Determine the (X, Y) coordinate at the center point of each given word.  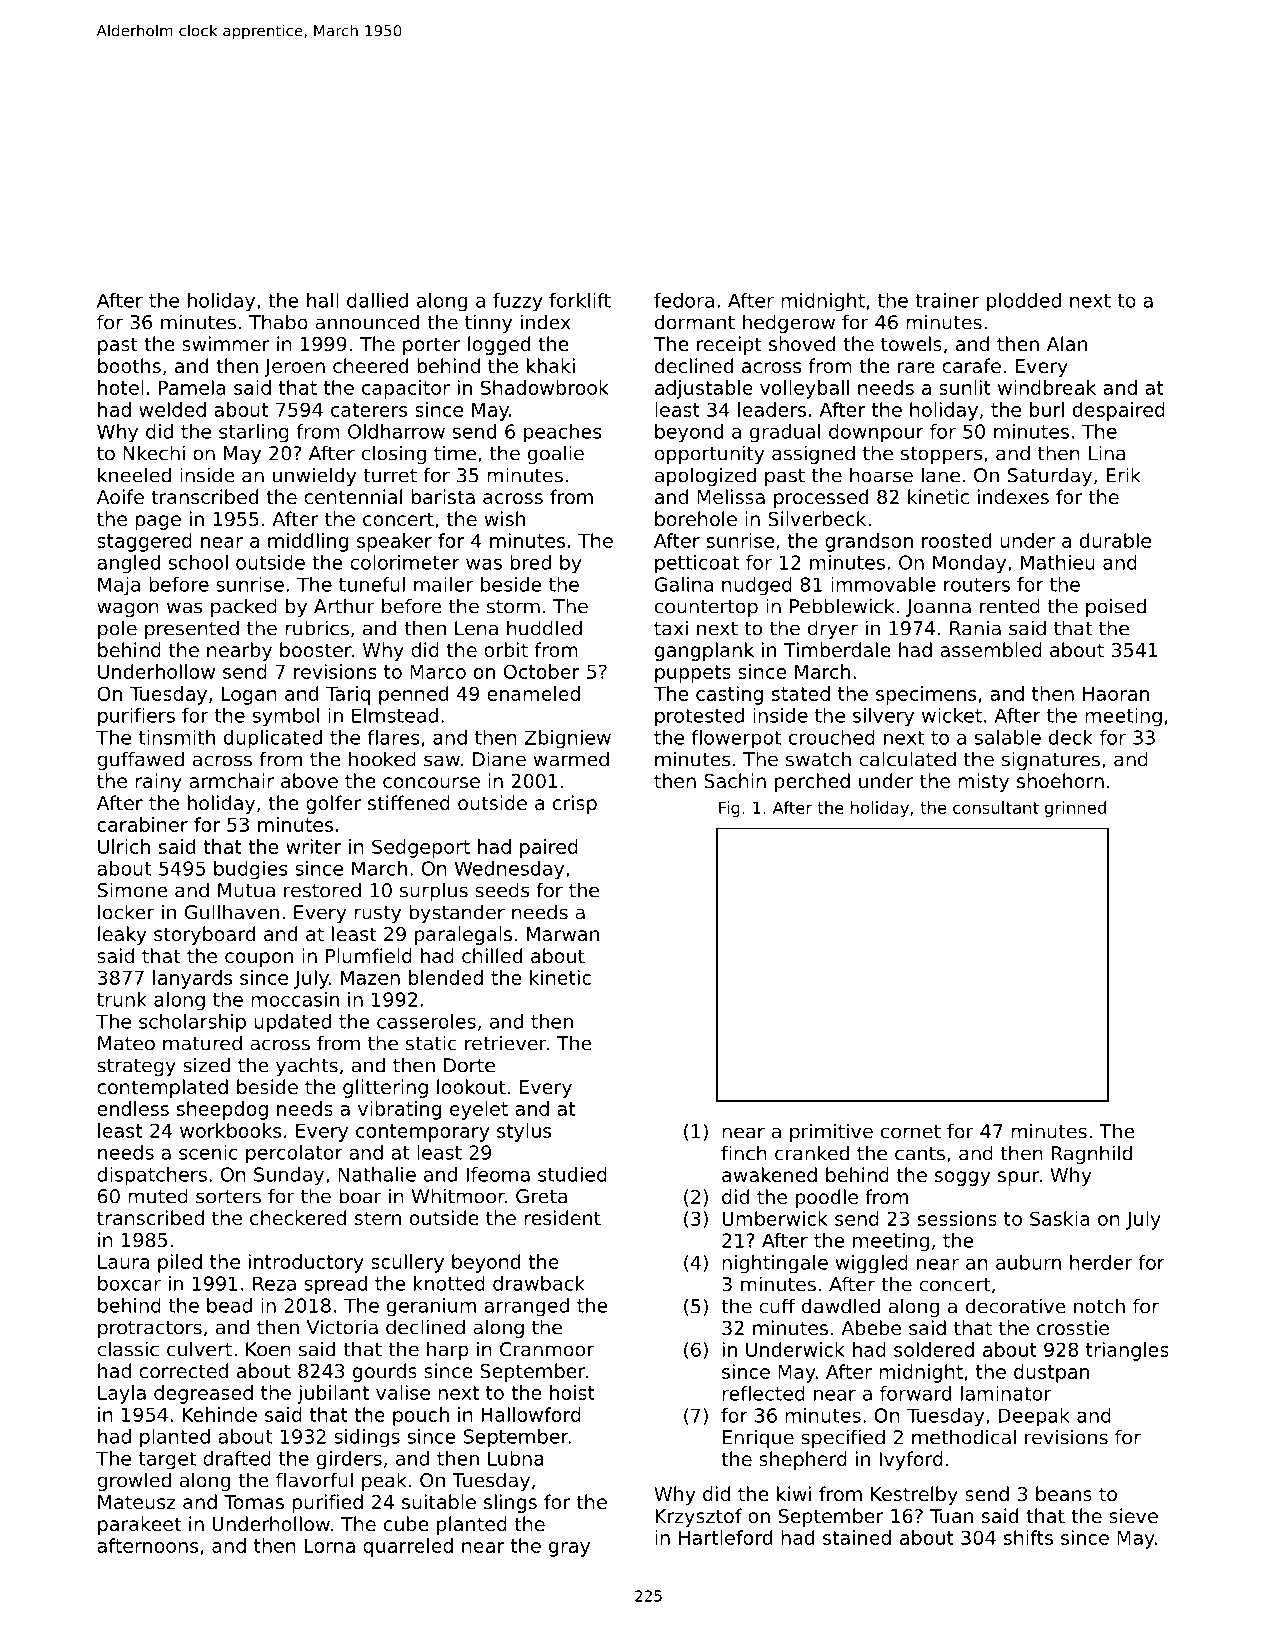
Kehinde (220, 1414)
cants (920, 1154)
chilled (492, 955)
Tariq (348, 695)
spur (1018, 1178)
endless (133, 1108)
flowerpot (736, 739)
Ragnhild (1092, 1154)
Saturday (1050, 476)
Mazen (370, 978)
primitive (831, 1132)
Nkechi (154, 453)
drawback (539, 1283)
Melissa (731, 496)
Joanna (938, 608)
